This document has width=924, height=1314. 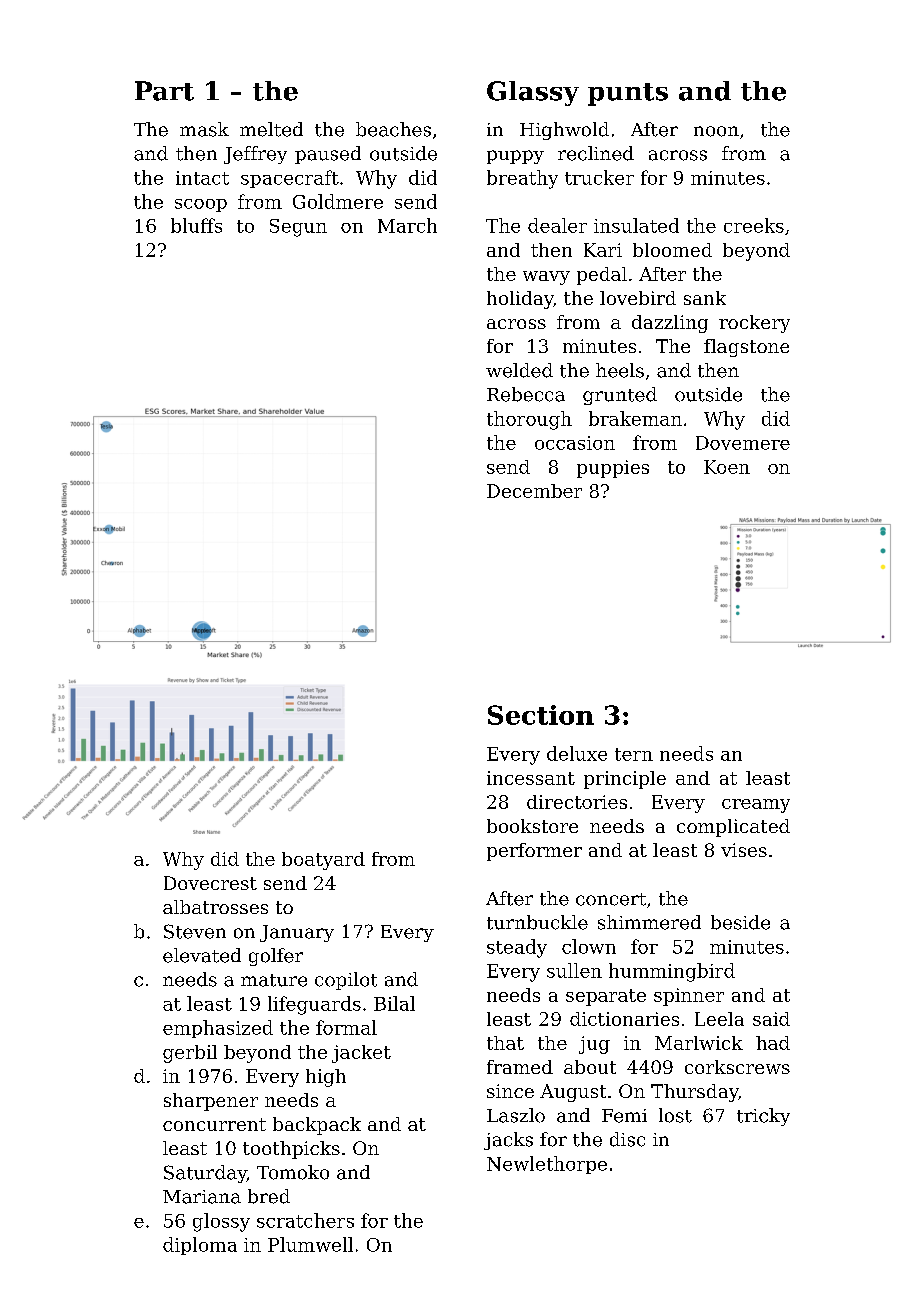 What do you see at coordinates (628, 94) in the document?
I see `punts` at bounding box center [628, 94].
